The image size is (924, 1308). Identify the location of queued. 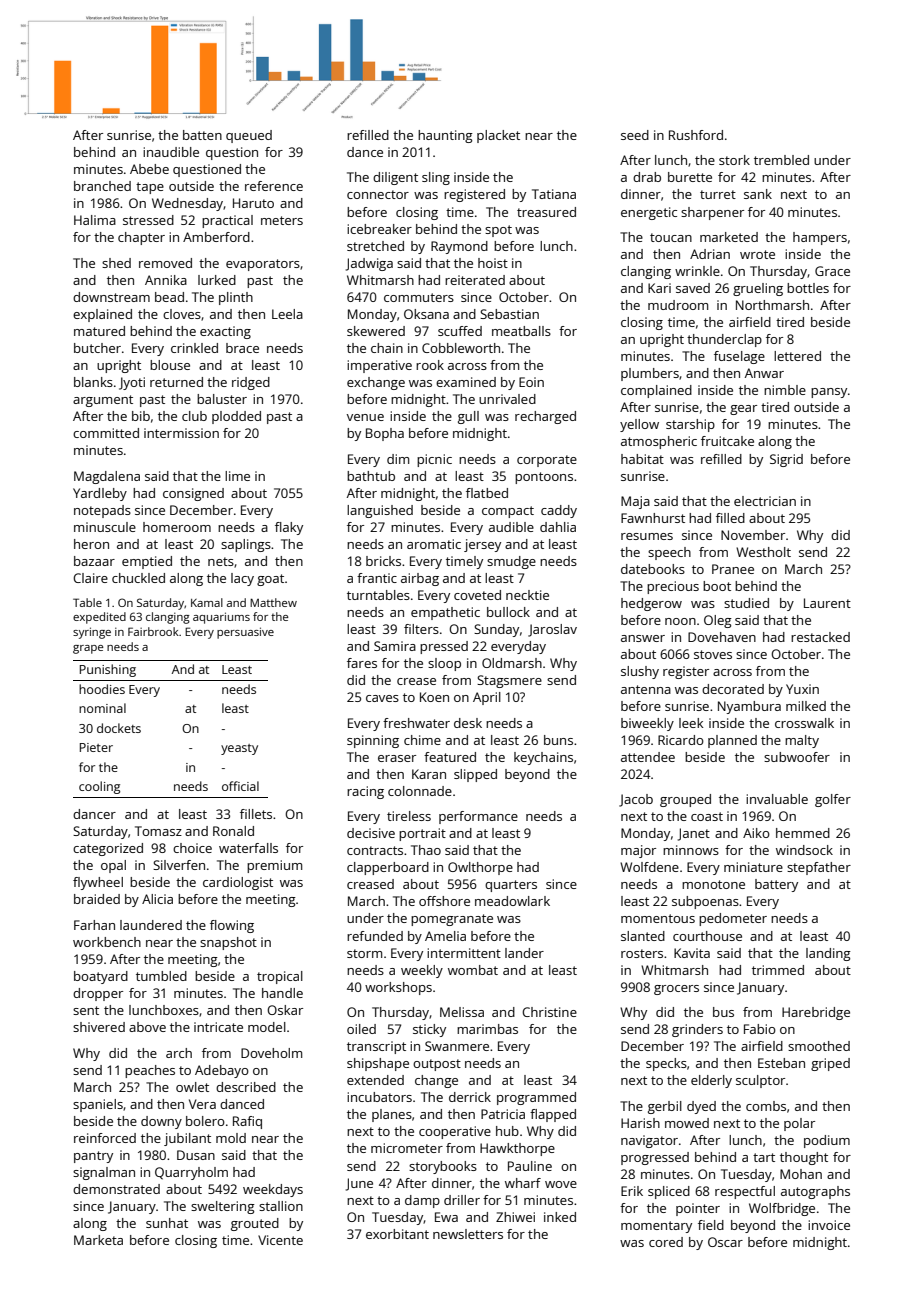
(249, 136).
